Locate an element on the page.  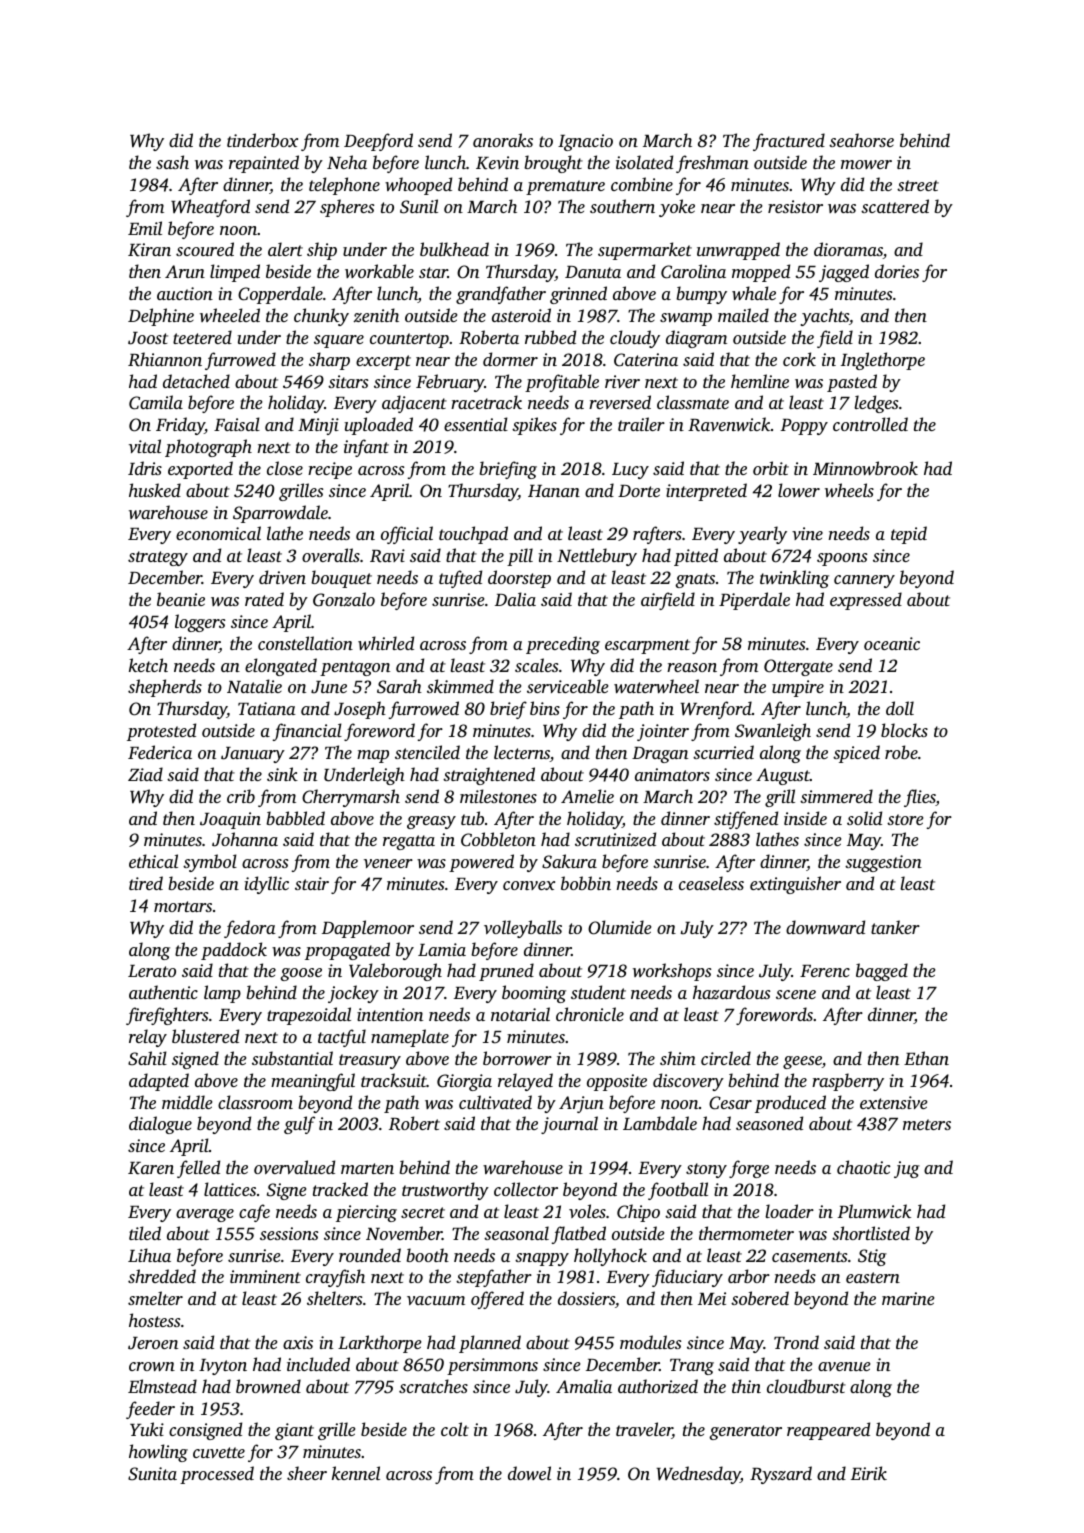
dowel is located at coordinates (529, 1473).
